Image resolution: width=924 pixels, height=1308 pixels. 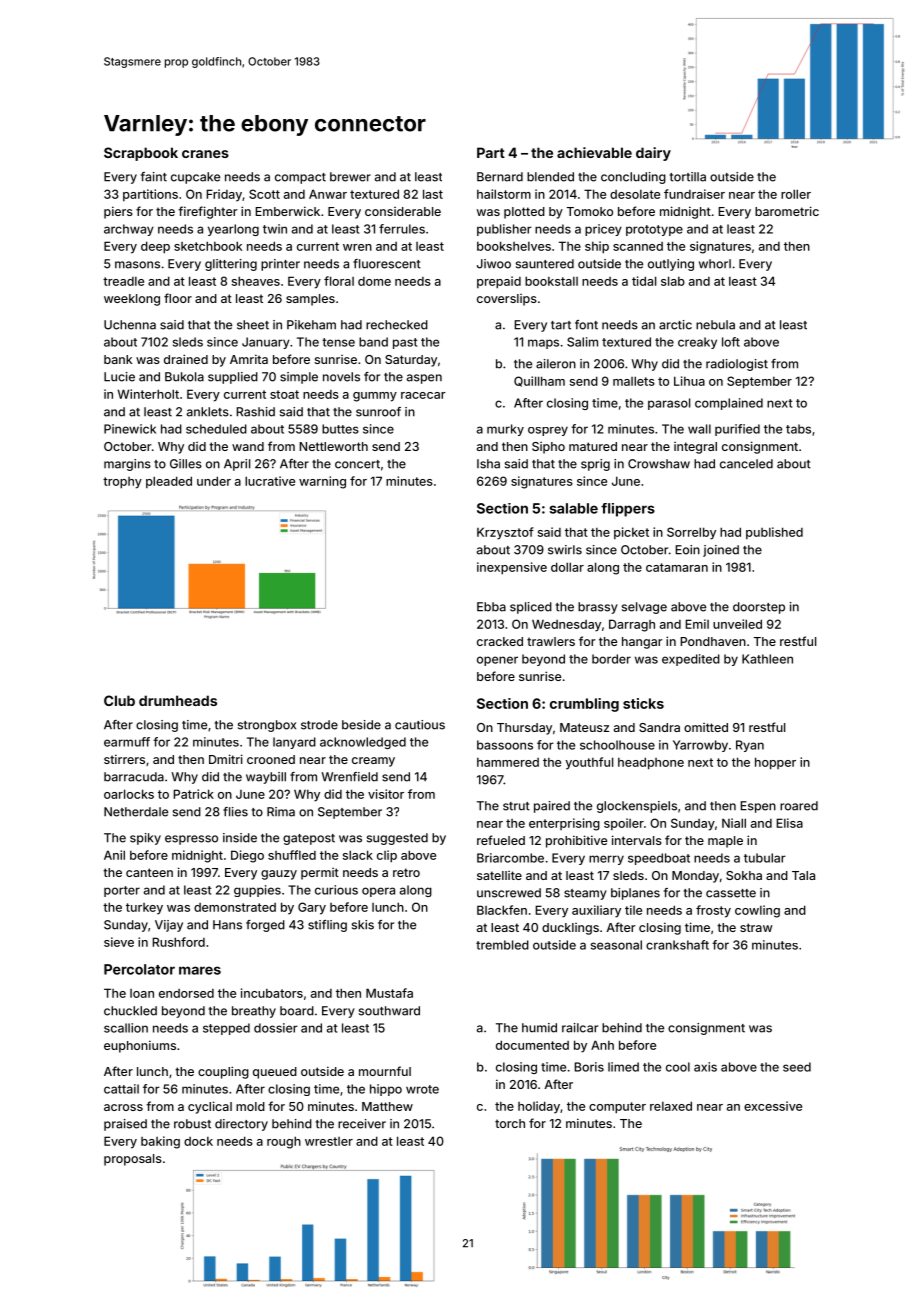 I want to click on seed, so click(x=797, y=1067).
